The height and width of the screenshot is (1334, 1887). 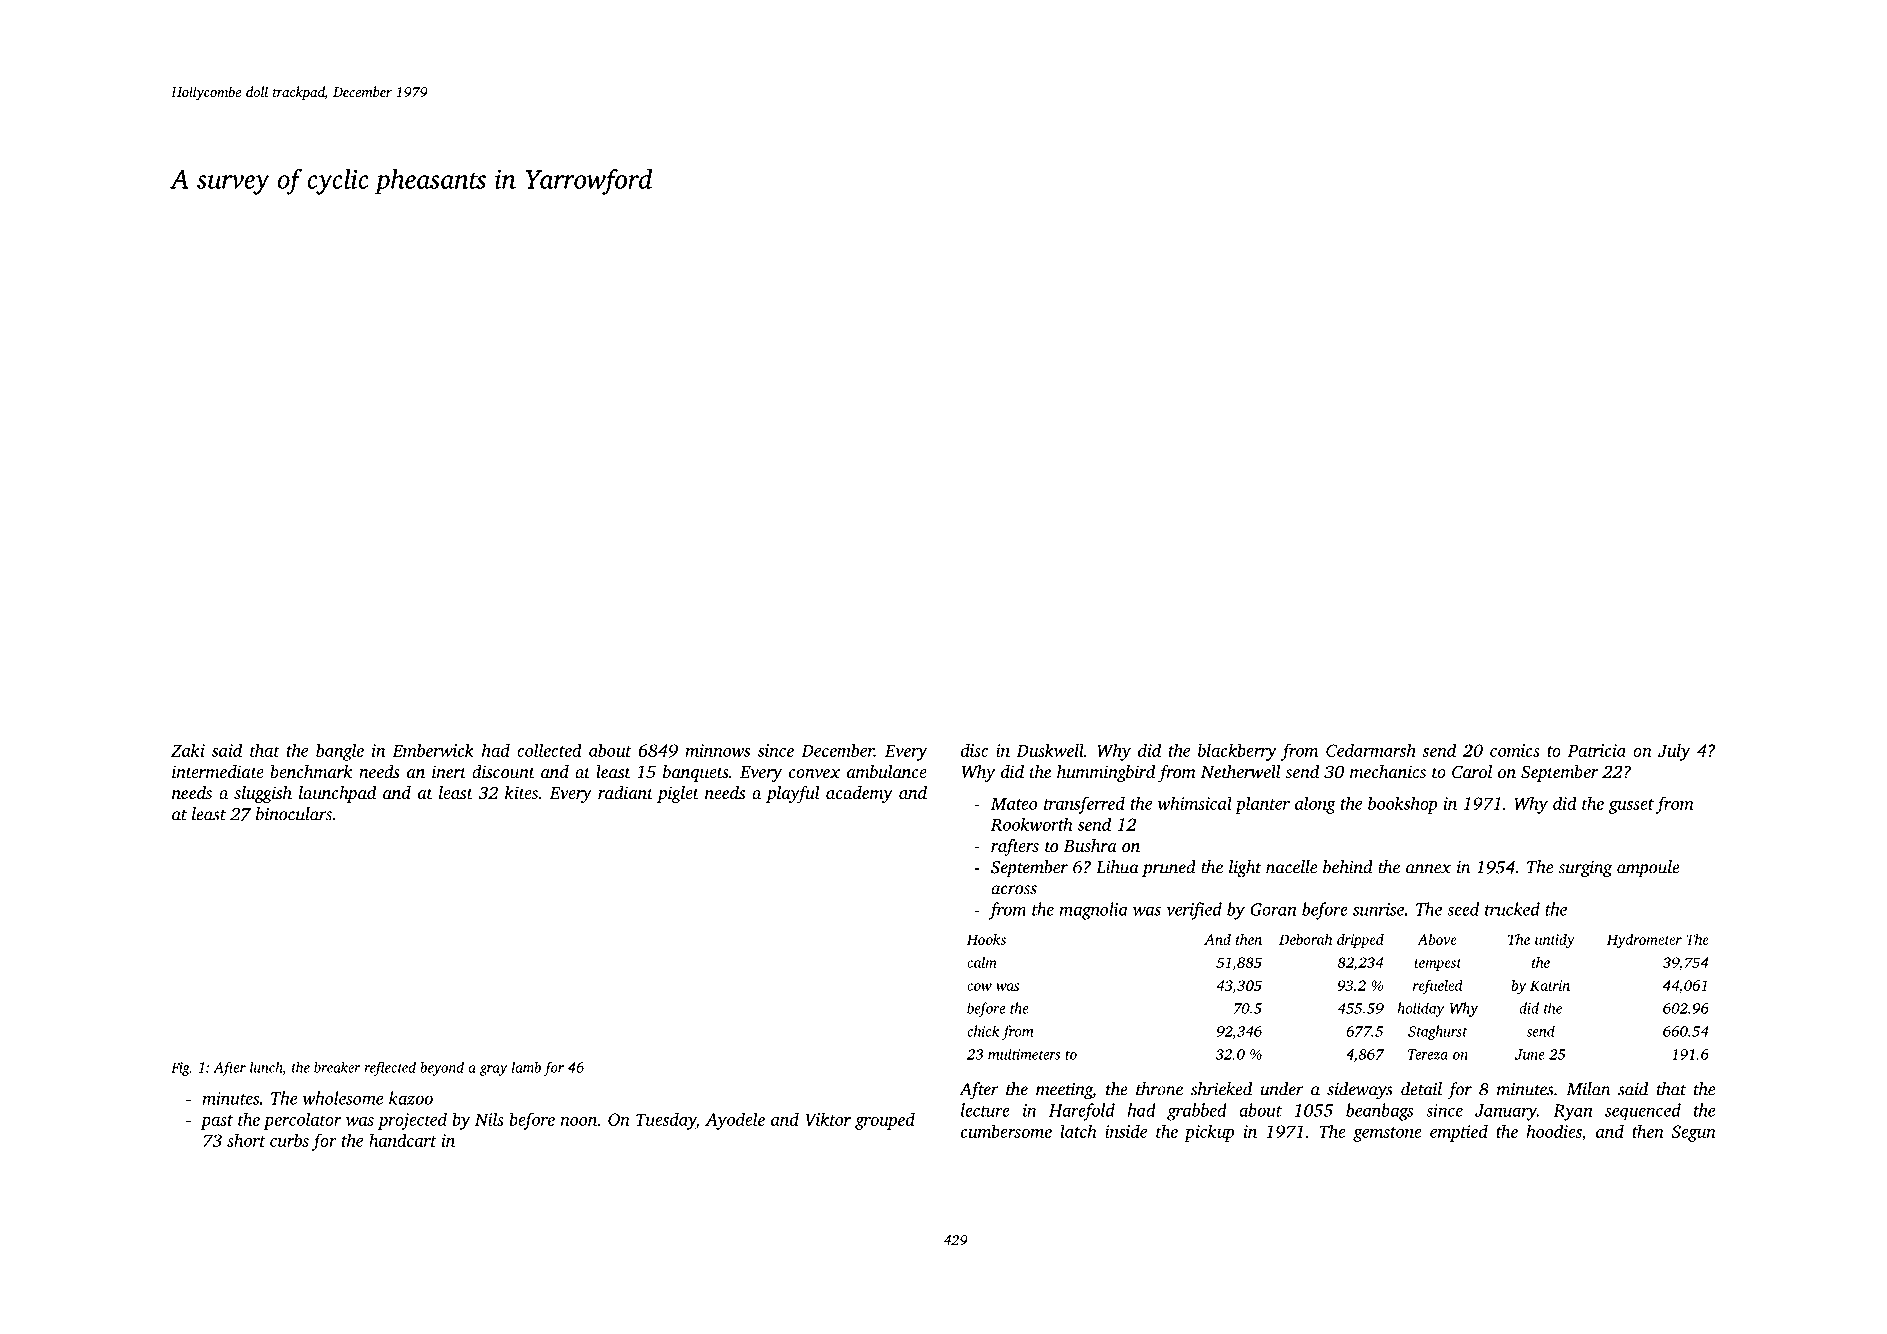 What do you see at coordinates (982, 962) in the screenshot?
I see `calm` at bounding box center [982, 962].
